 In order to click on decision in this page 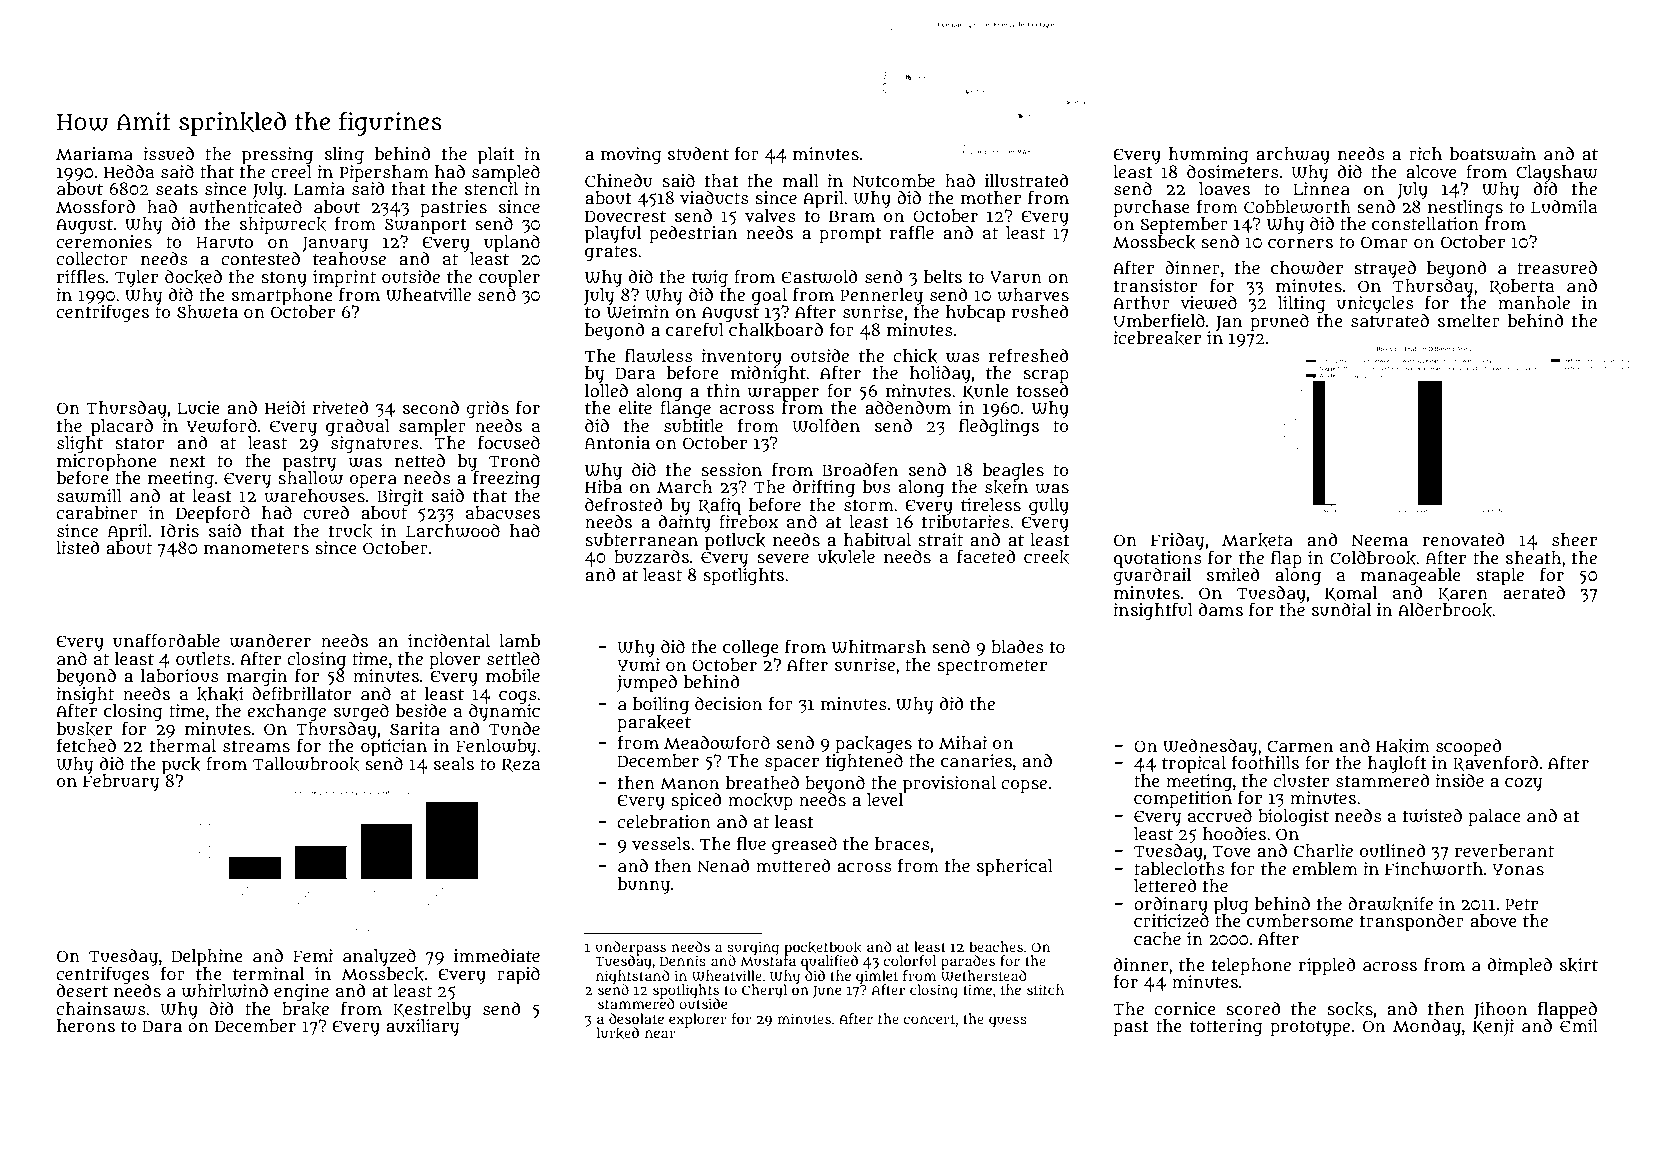, I will do `click(728, 703)`.
